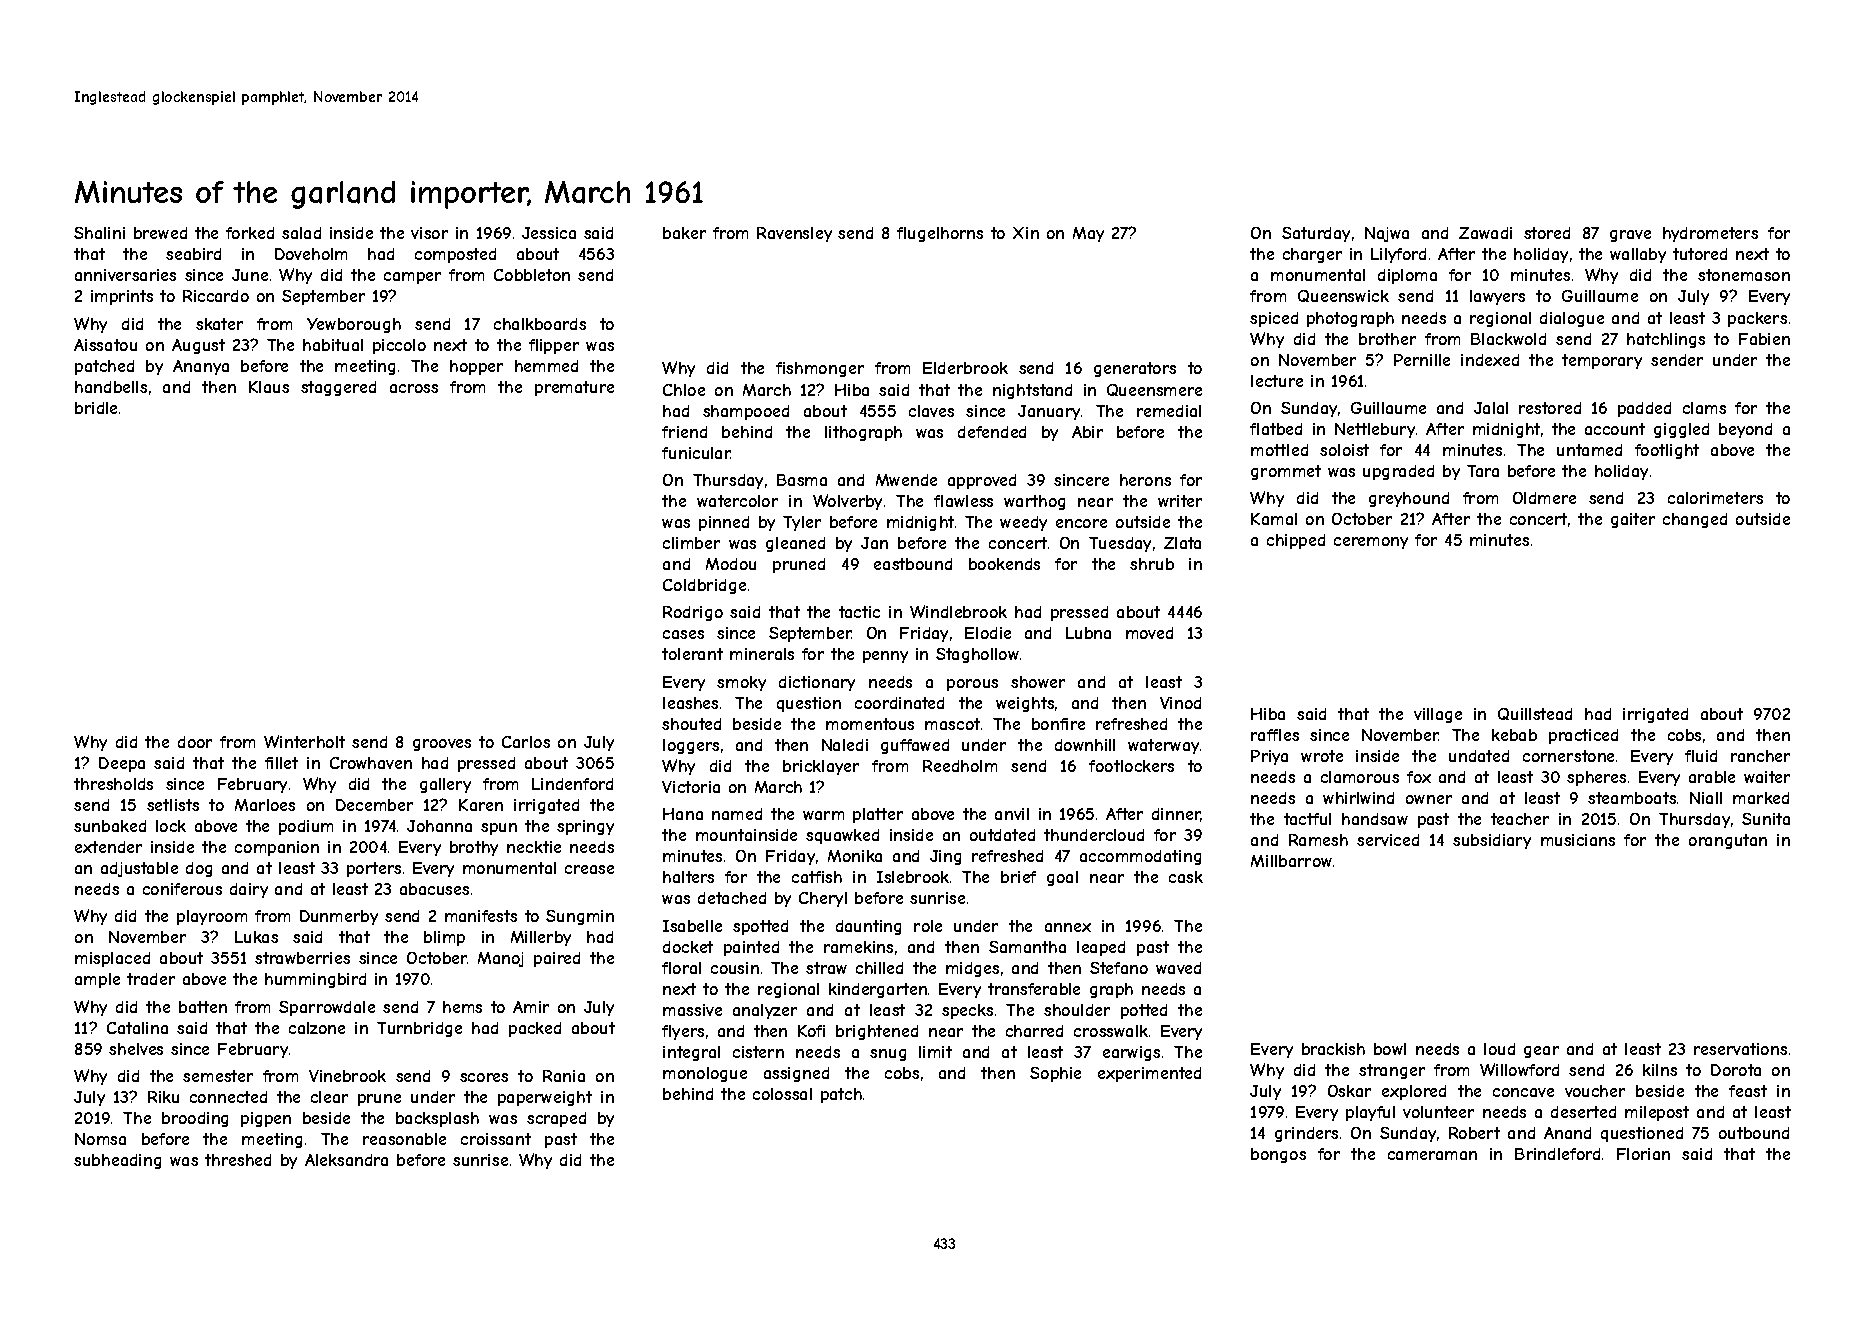  Describe the element at coordinates (1715, 498) in the screenshot. I see `calorimeters` at that location.
